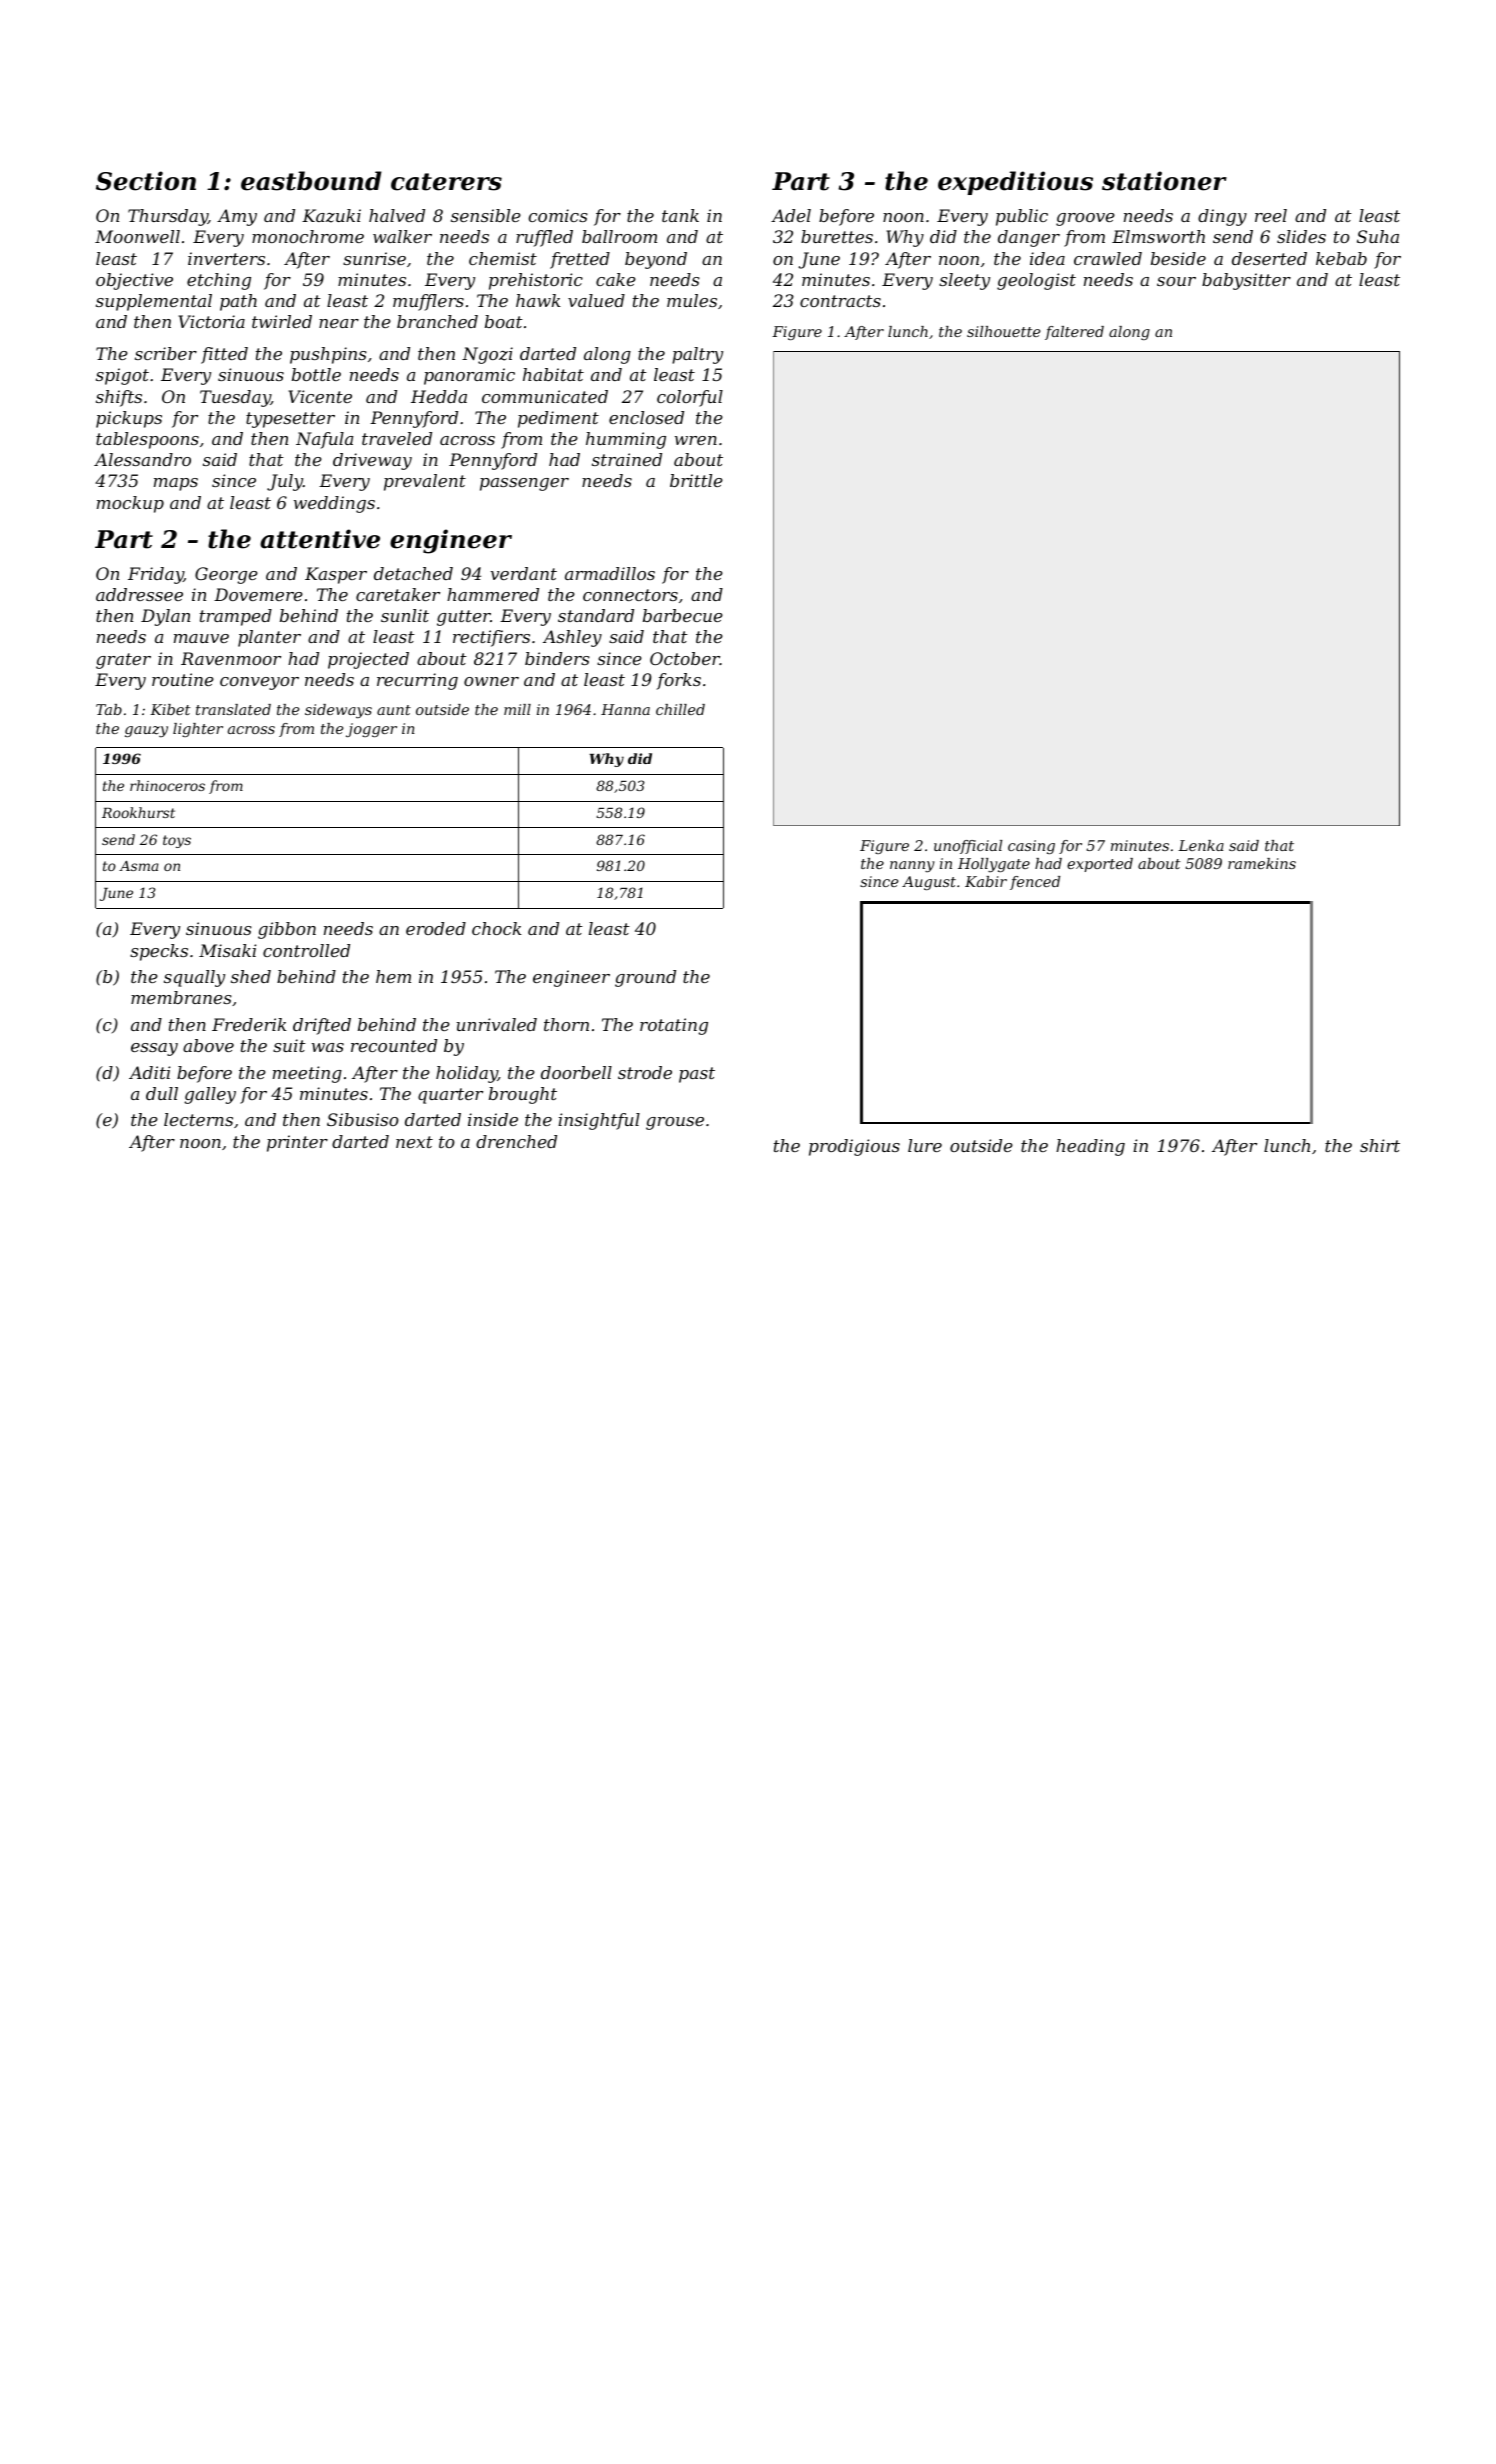  I want to click on October, so click(685, 658).
